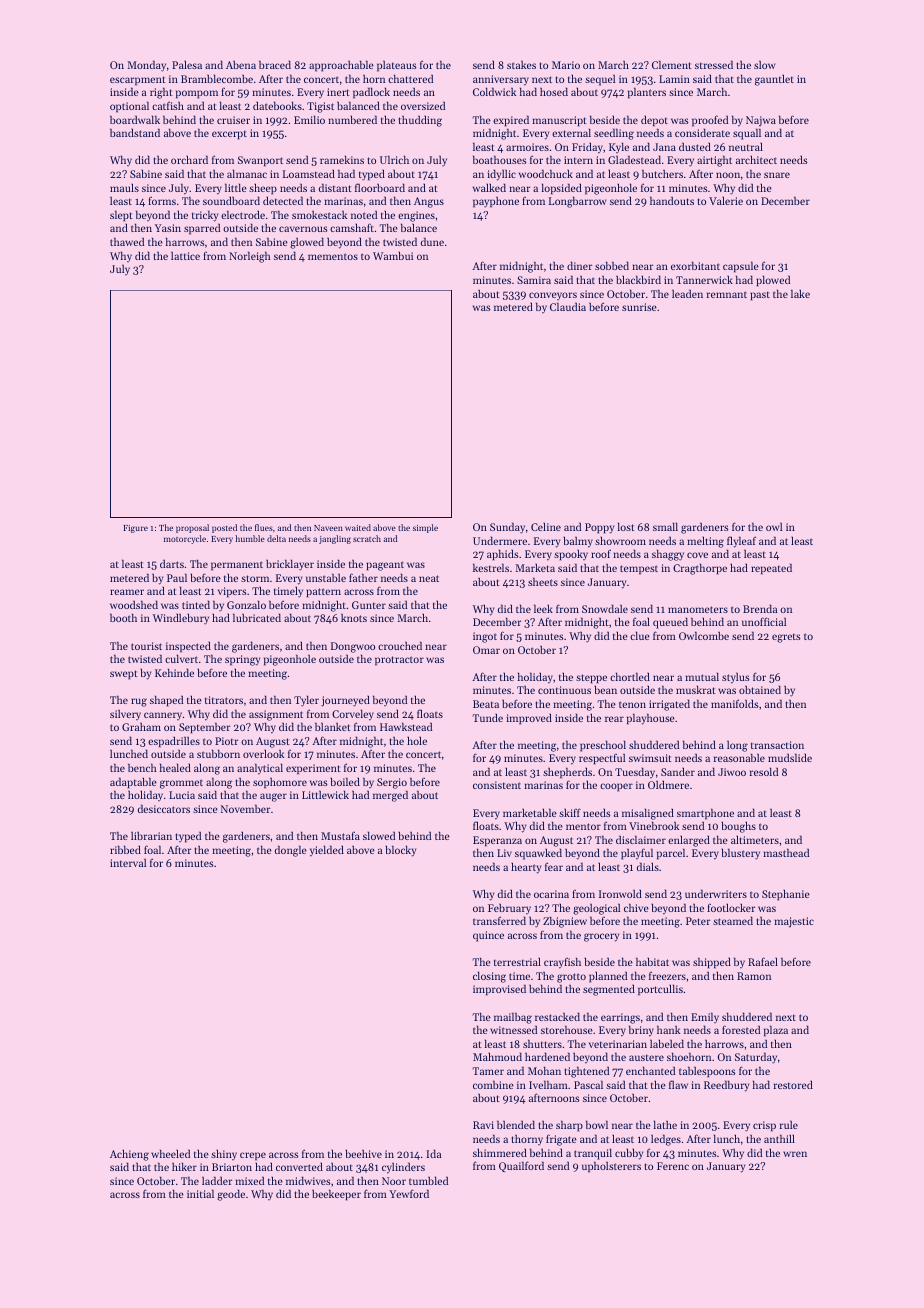  I want to click on Achieng, so click(129, 1155).
